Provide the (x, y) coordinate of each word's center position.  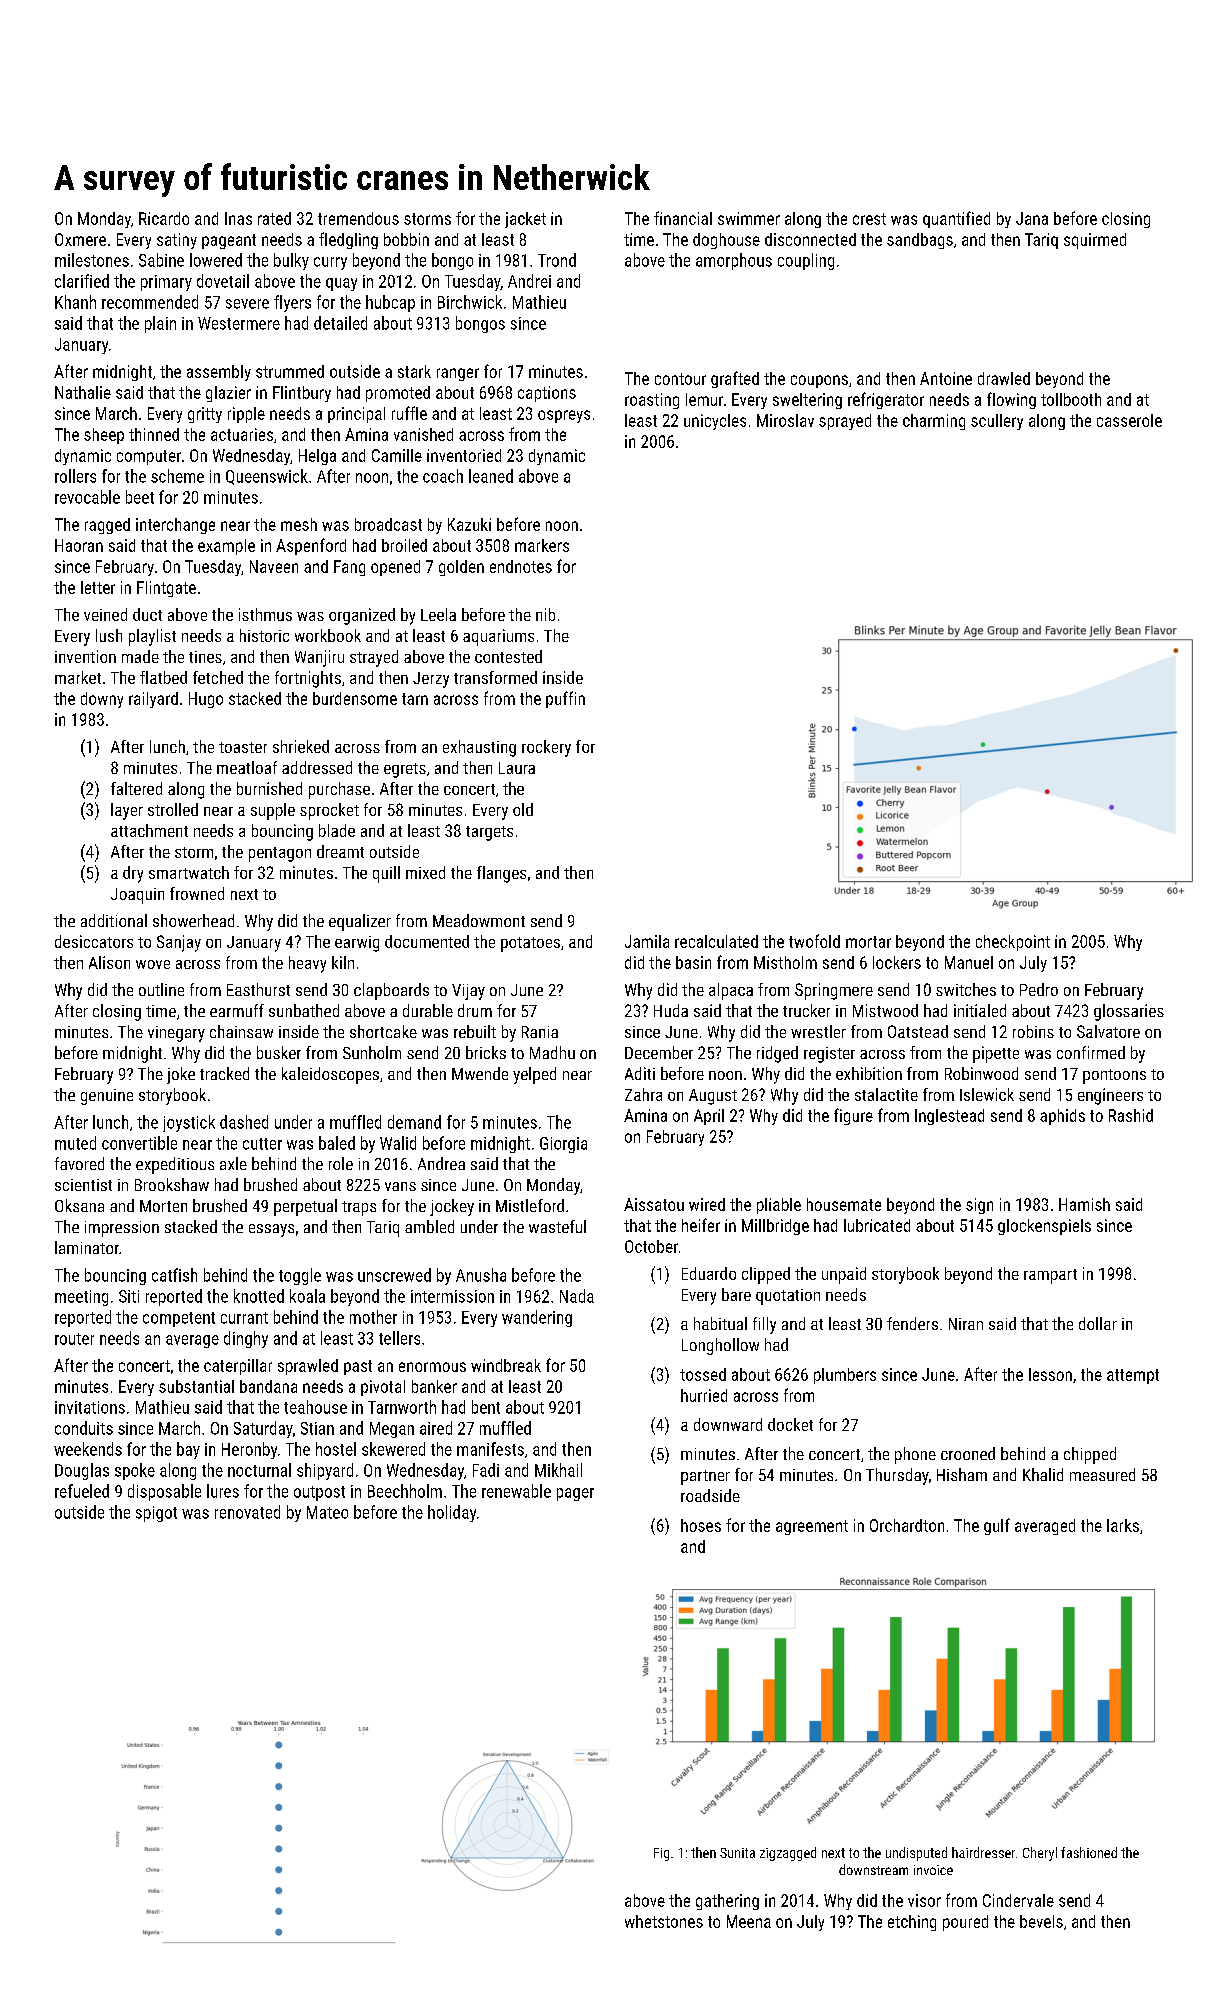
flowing (1011, 400)
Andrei (529, 281)
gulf (997, 1526)
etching (912, 1923)
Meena (749, 1921)
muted (75, 1143)
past (358, 1367)
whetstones (664, 1921)
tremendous (358, 218)
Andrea (441, 1163)
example (226, 547)
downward (728, 1424)
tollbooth (1071, 399)
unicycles (715, 422)
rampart (1050, 1276)
